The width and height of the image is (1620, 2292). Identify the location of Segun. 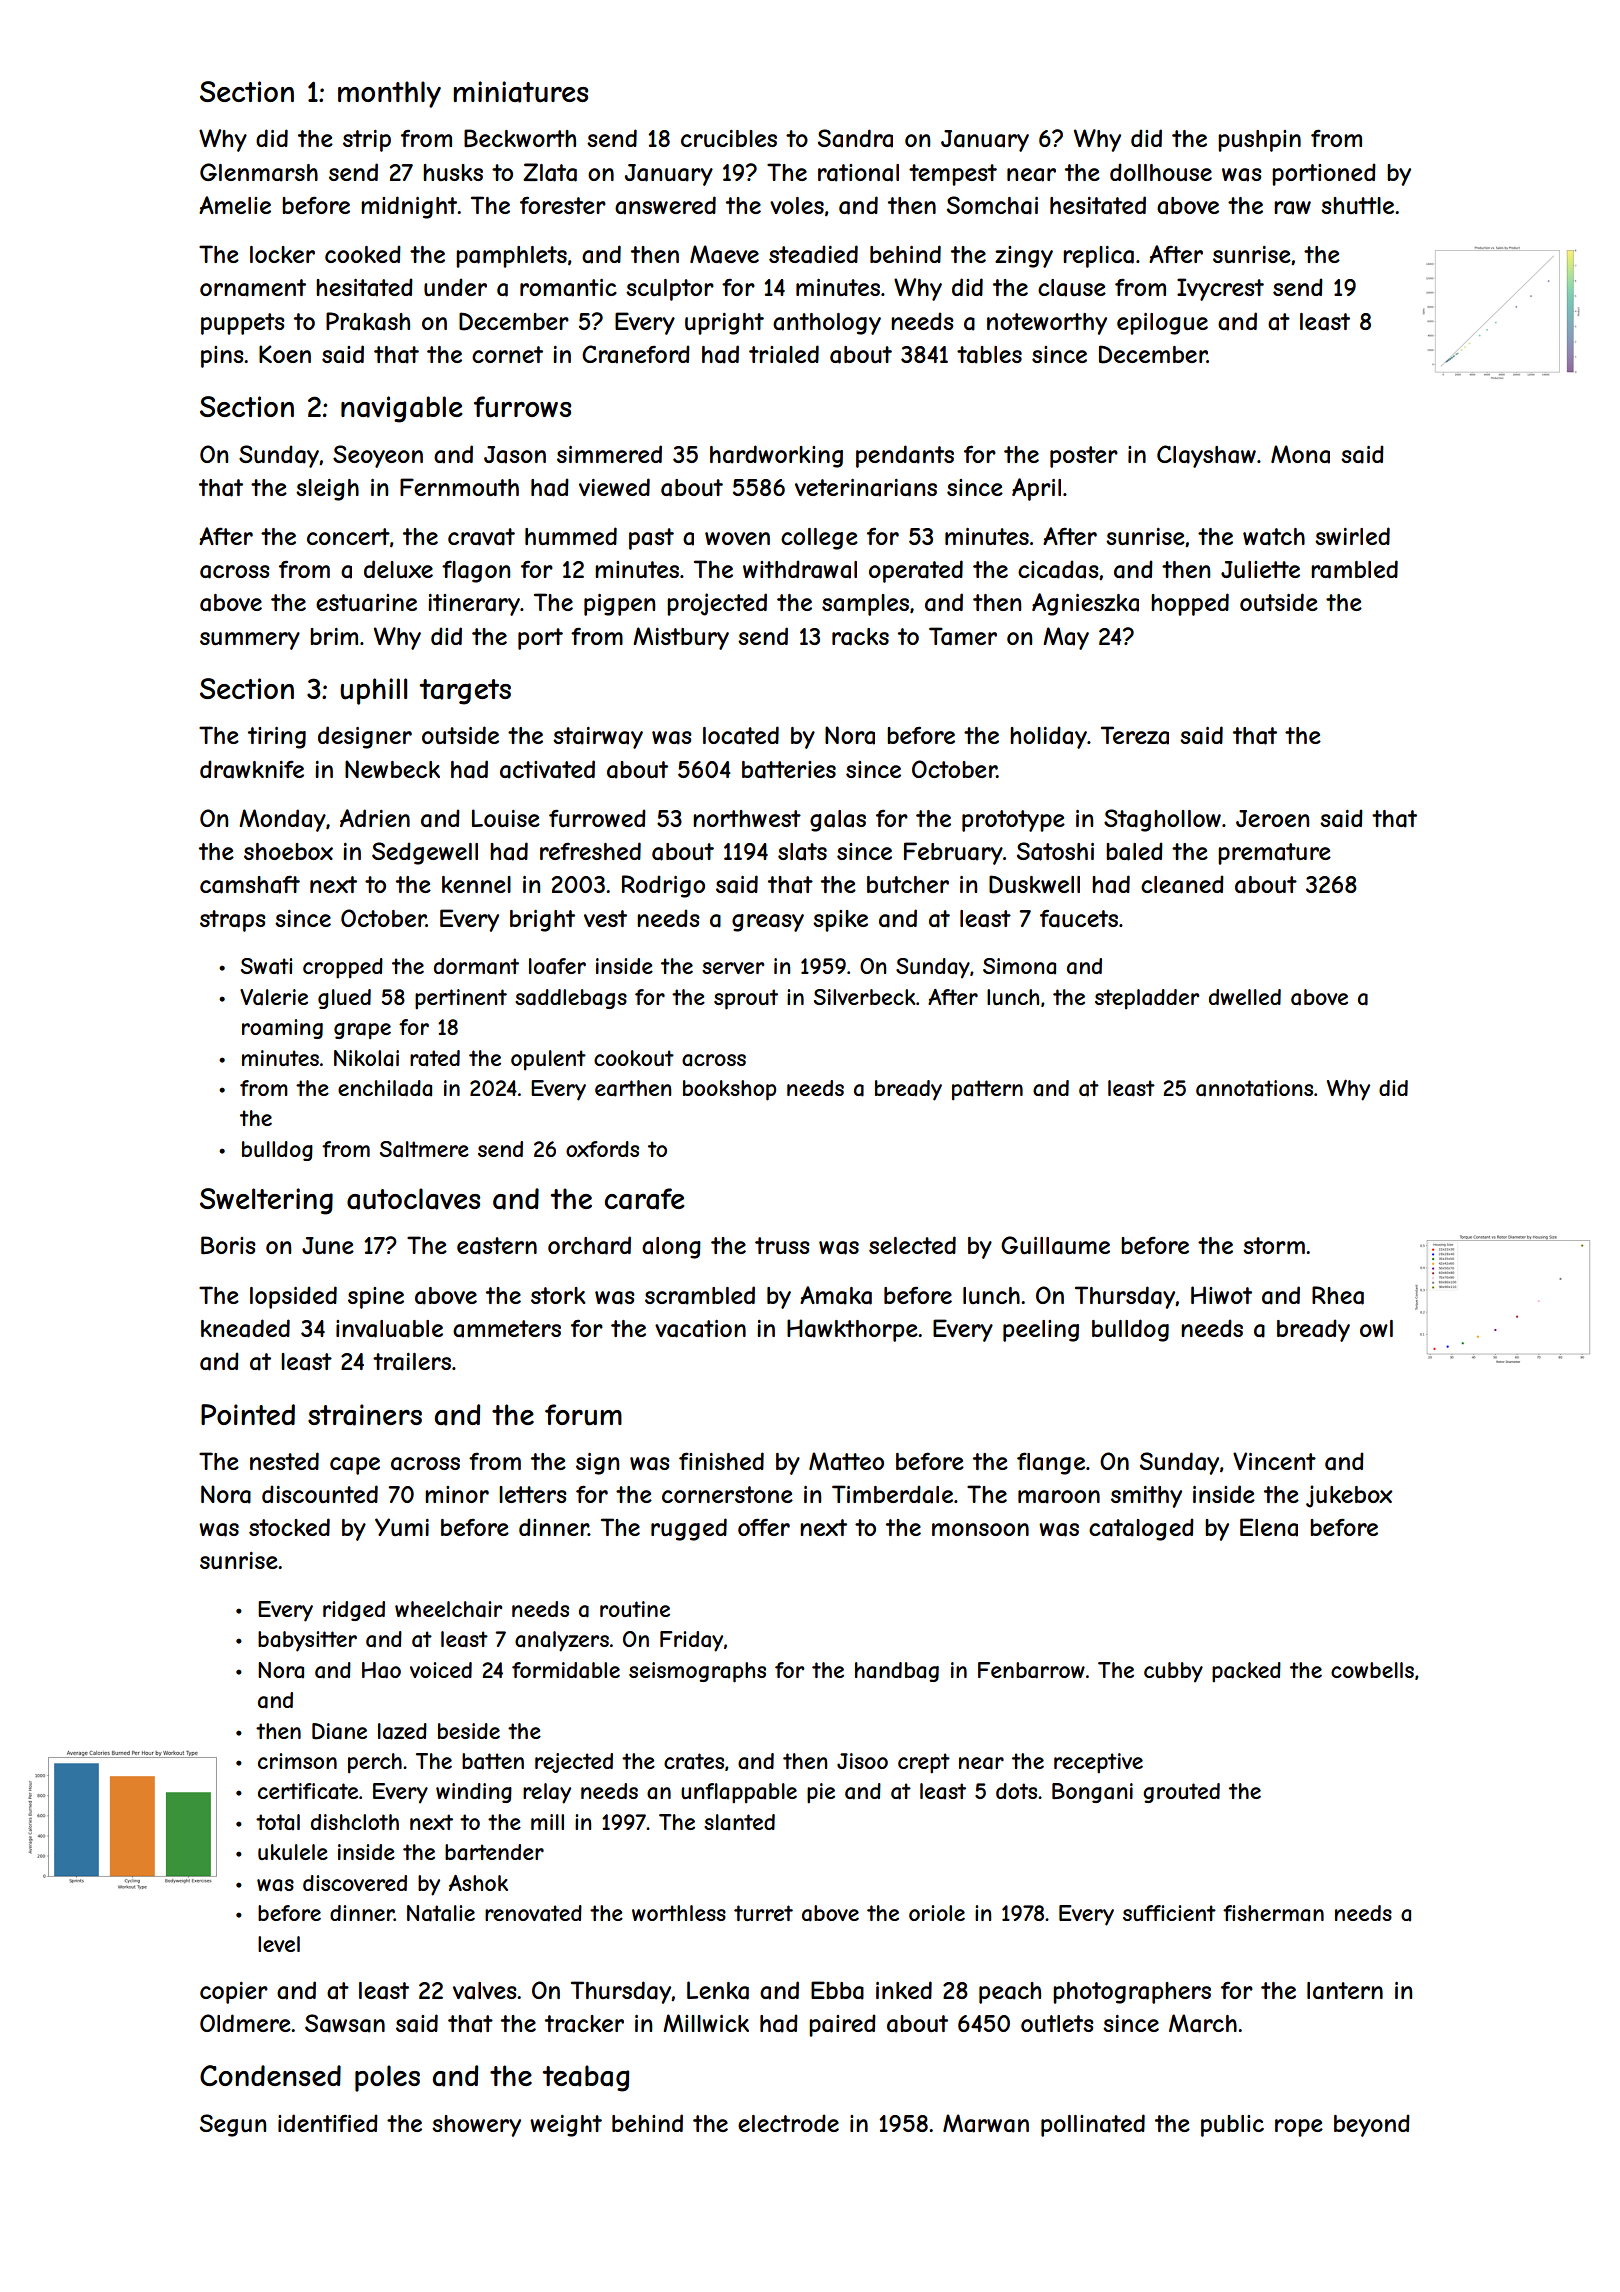
(233, 2125).
